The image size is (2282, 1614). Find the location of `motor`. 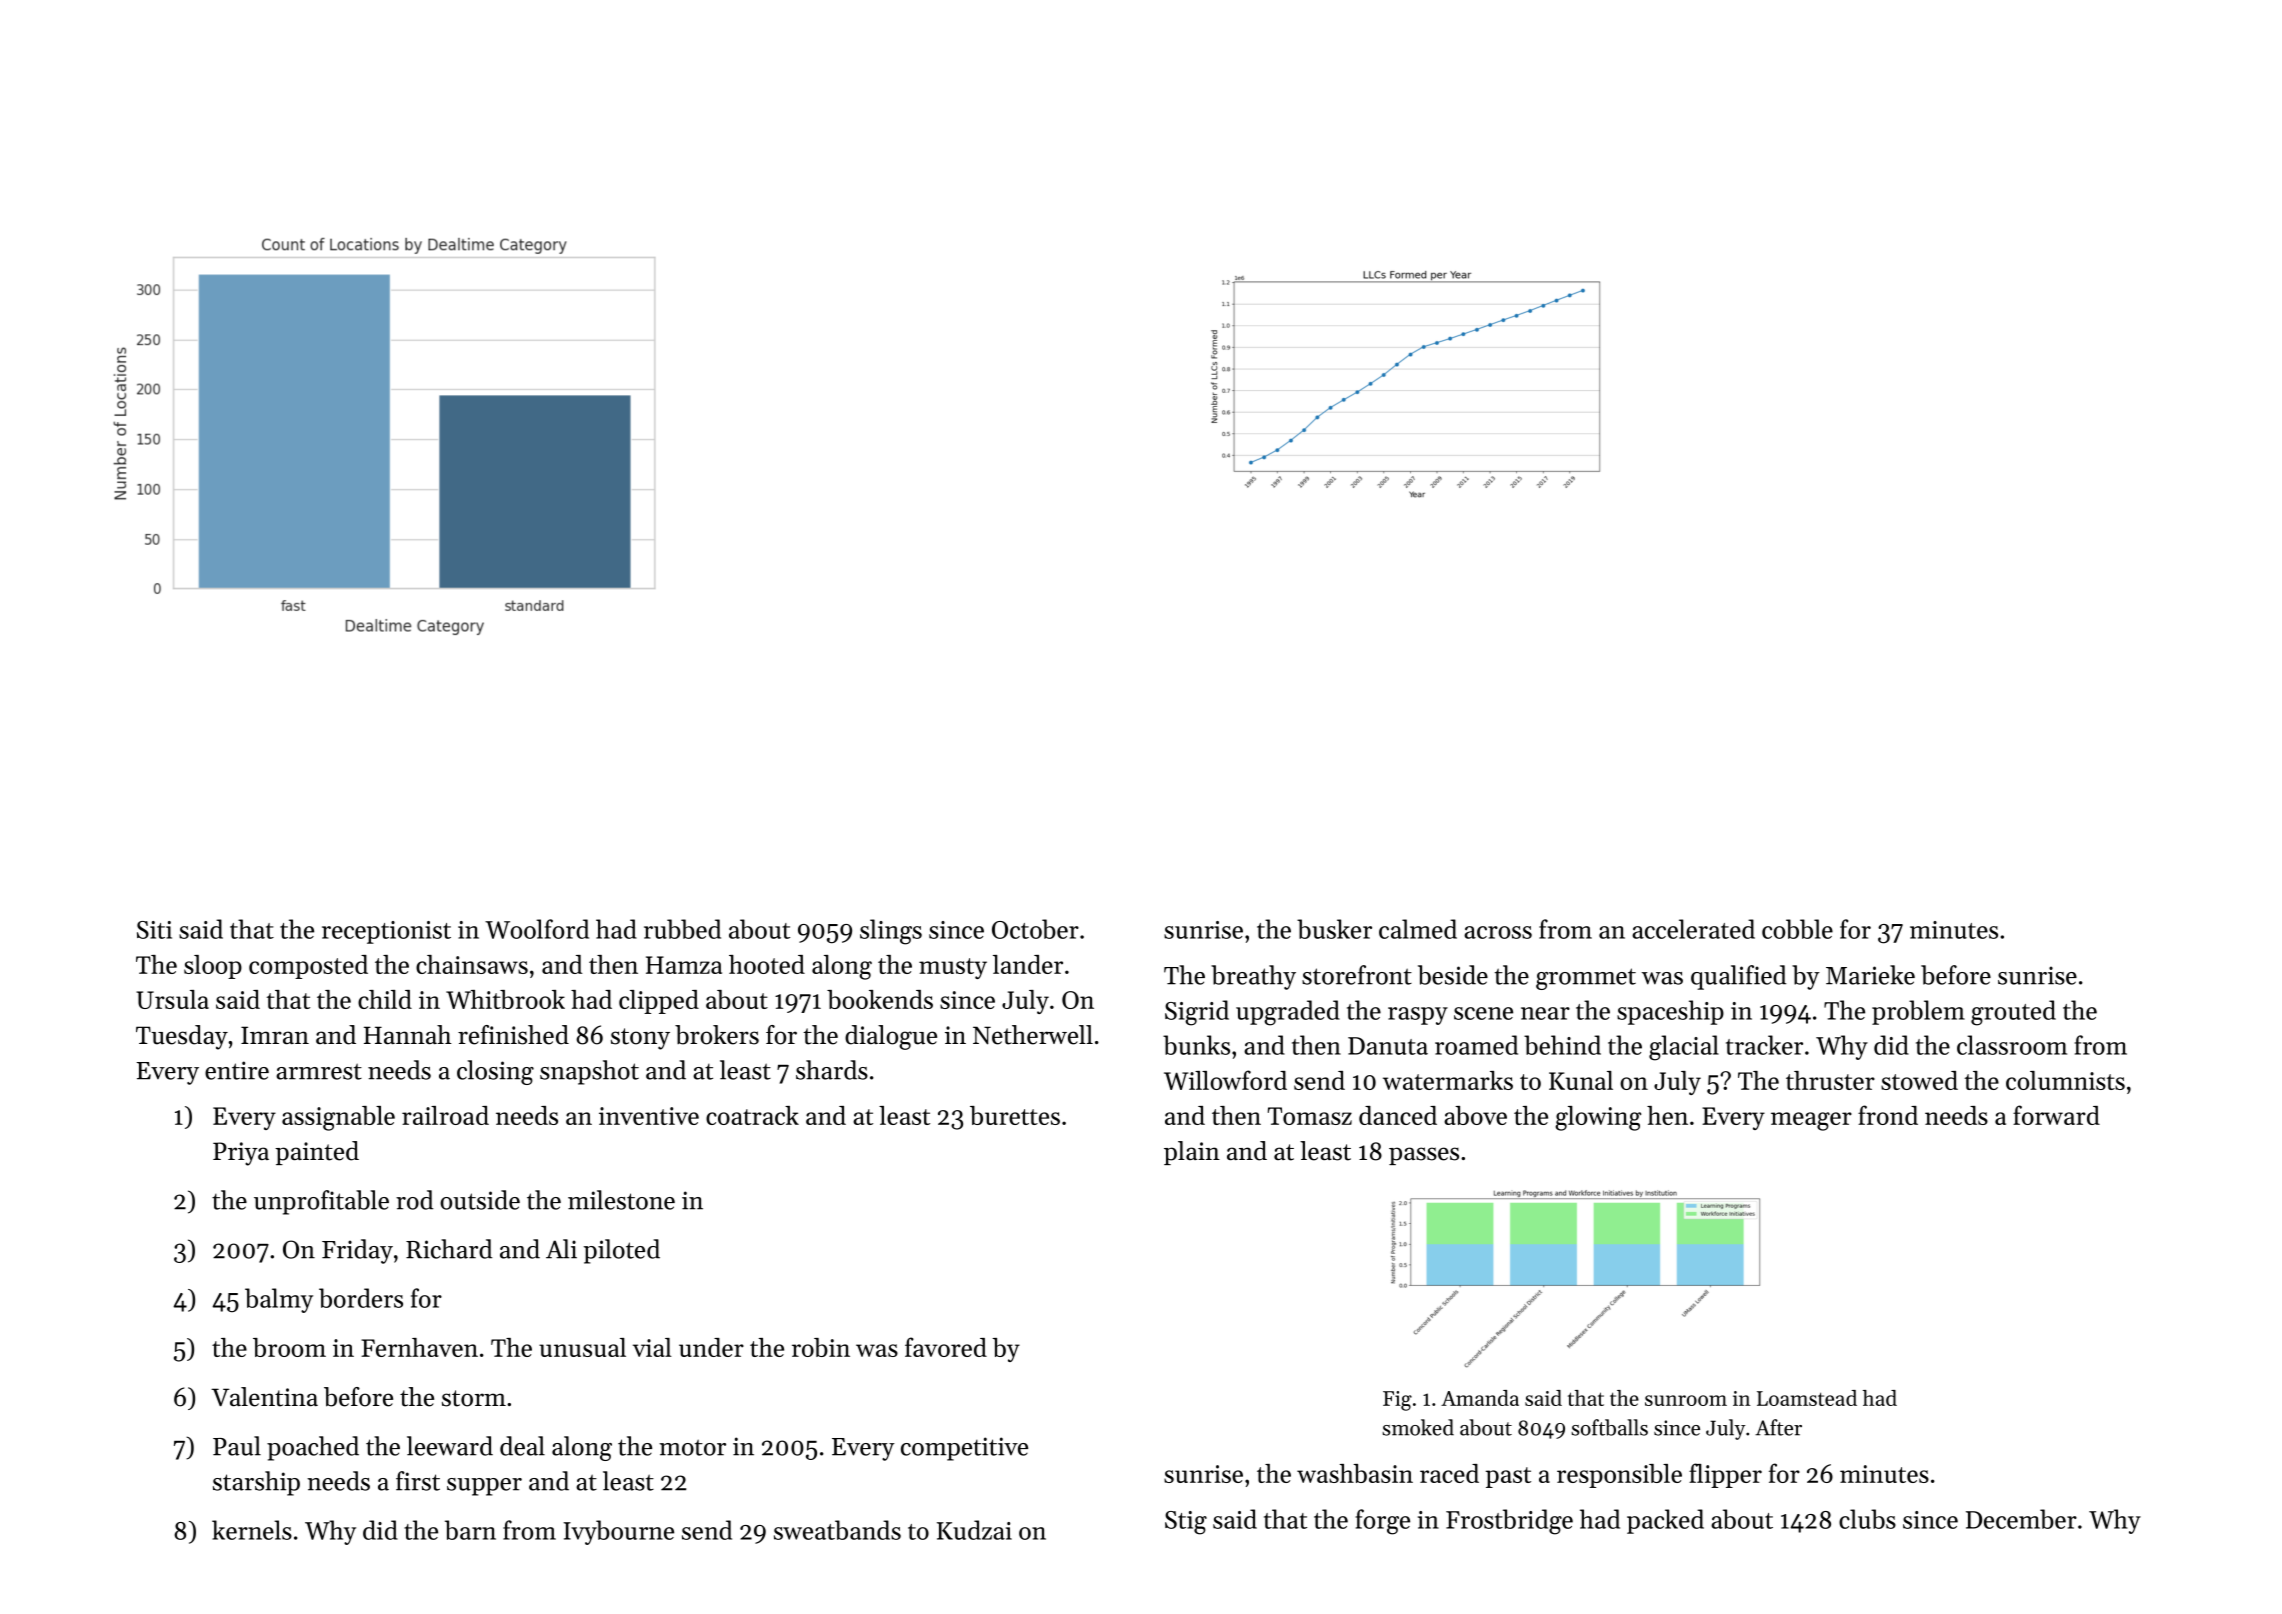

motor is located at coordinates (692, 1448).
